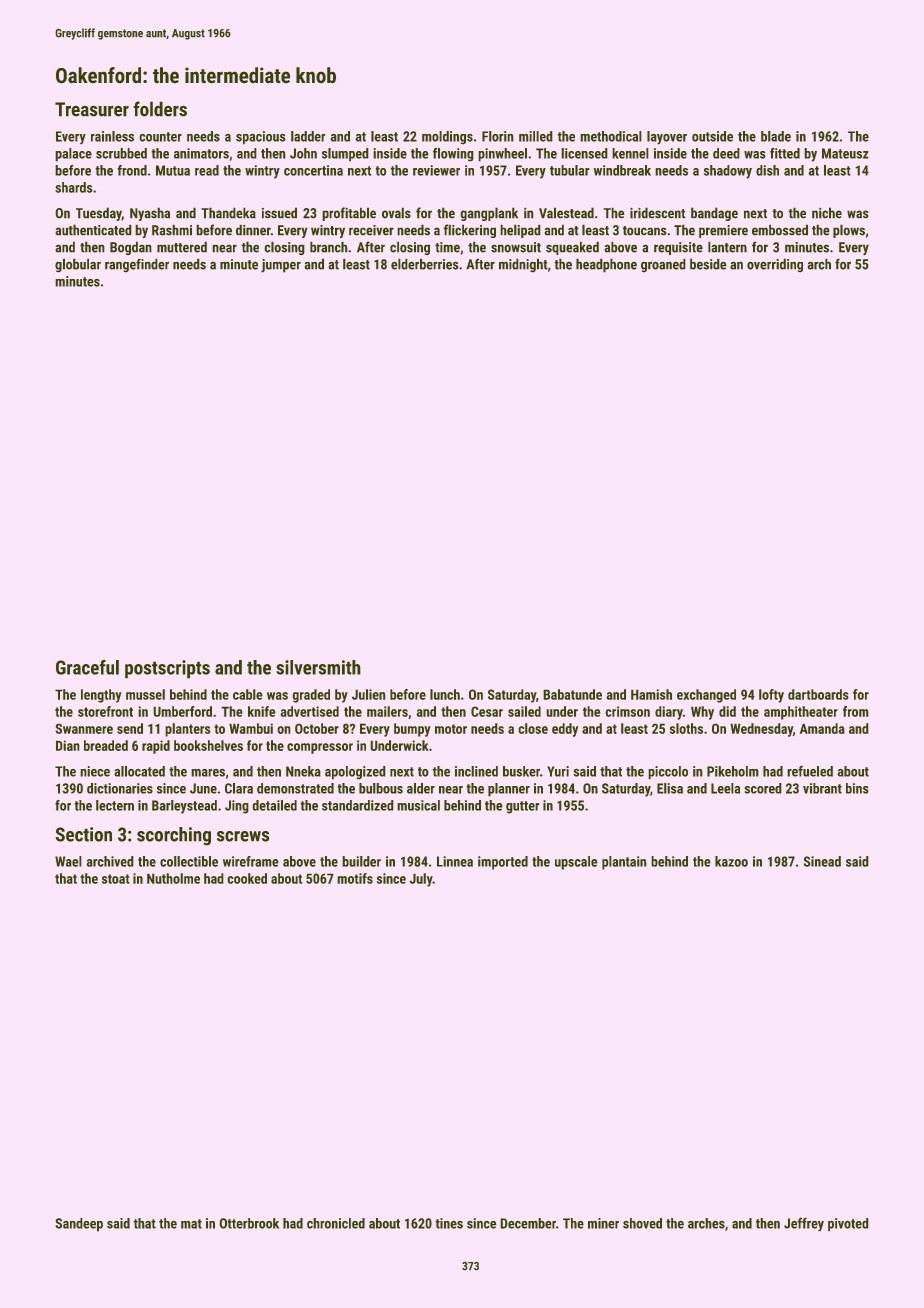 Image resolution: width=924 pixels, height=1308 pixels. Describe the element at coordinates (92, 109) in the page. I see `Treasurer` at that location.
